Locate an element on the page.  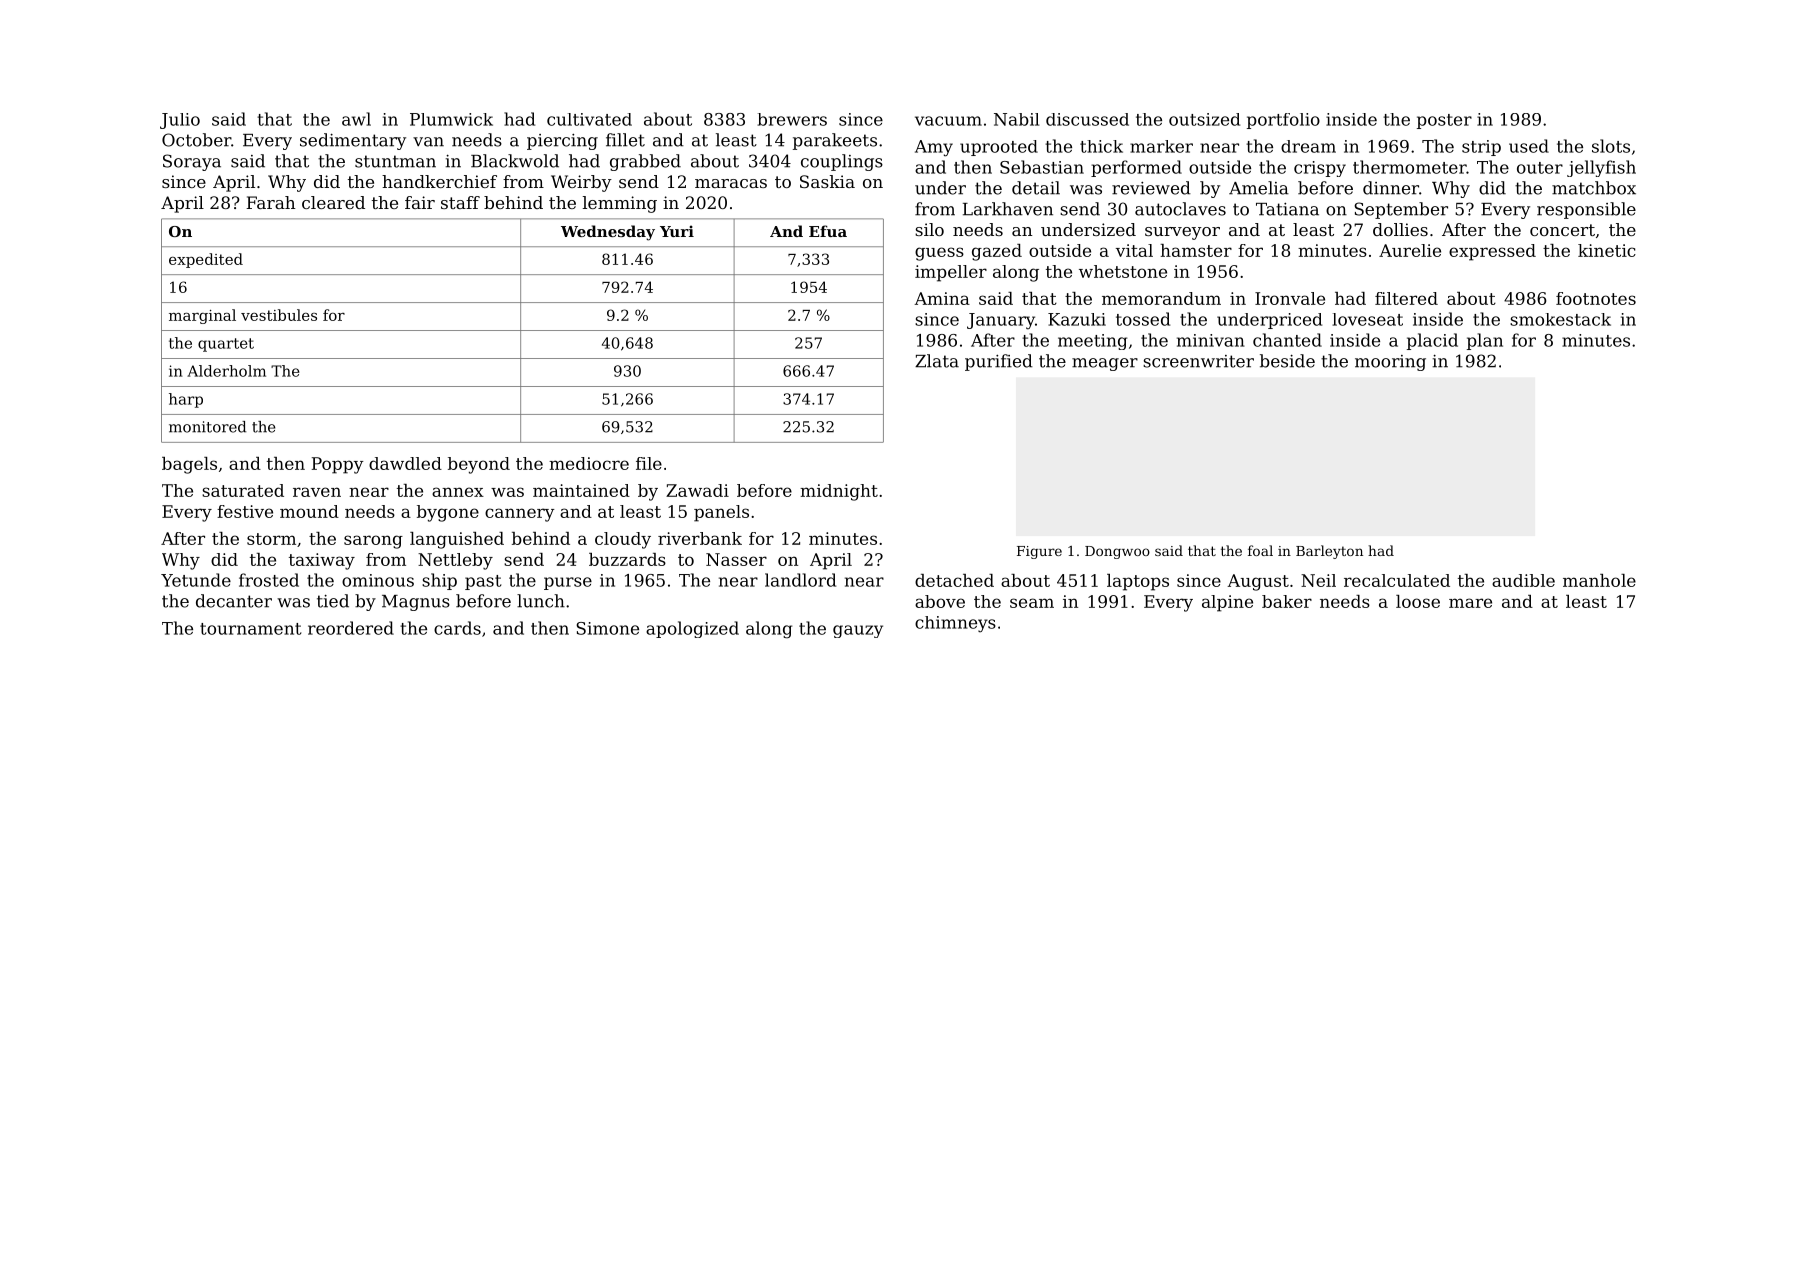
brewers is located at coordinates (792, 119).
